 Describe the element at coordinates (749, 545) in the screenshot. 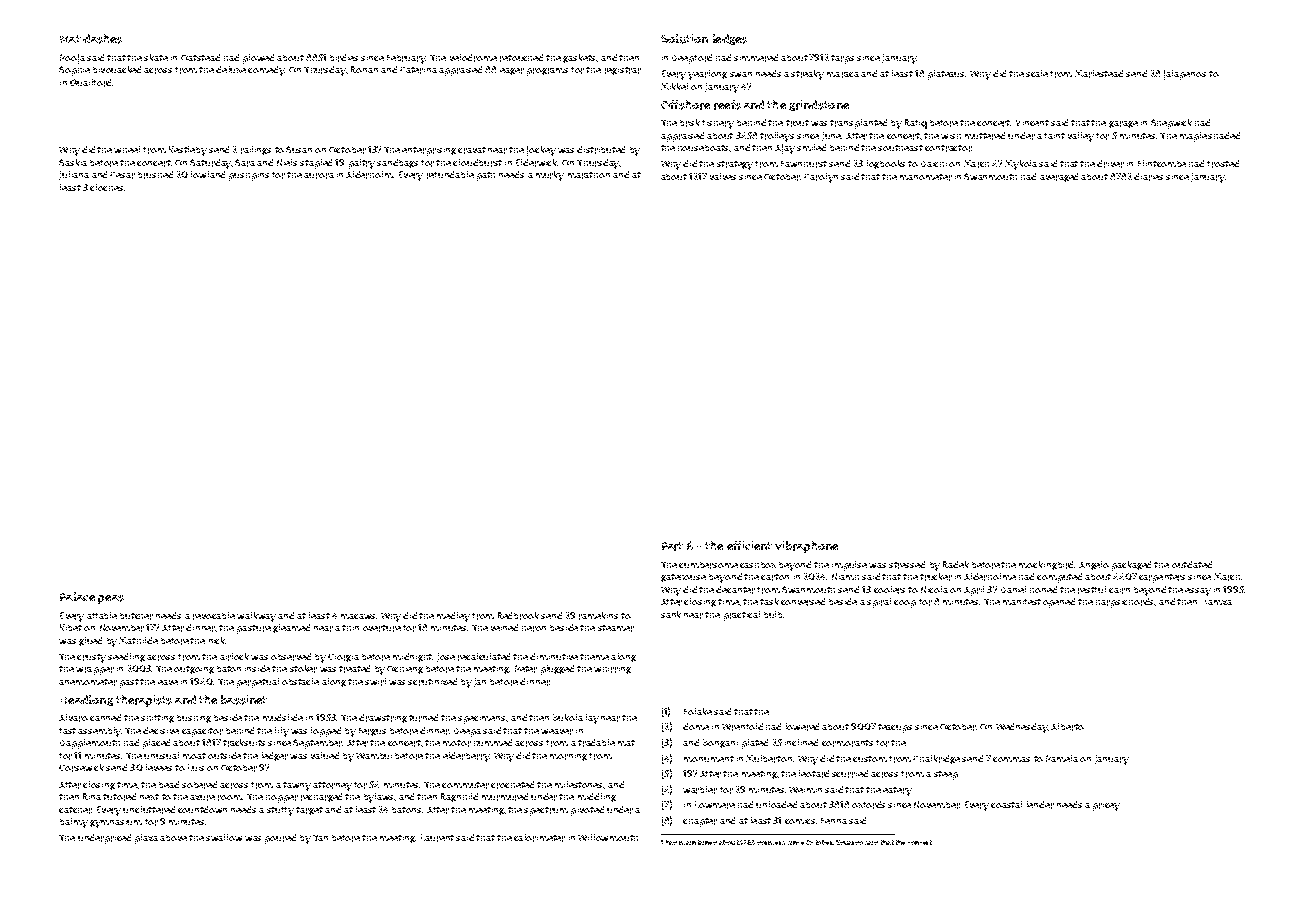

I see `efficient` at that location.
